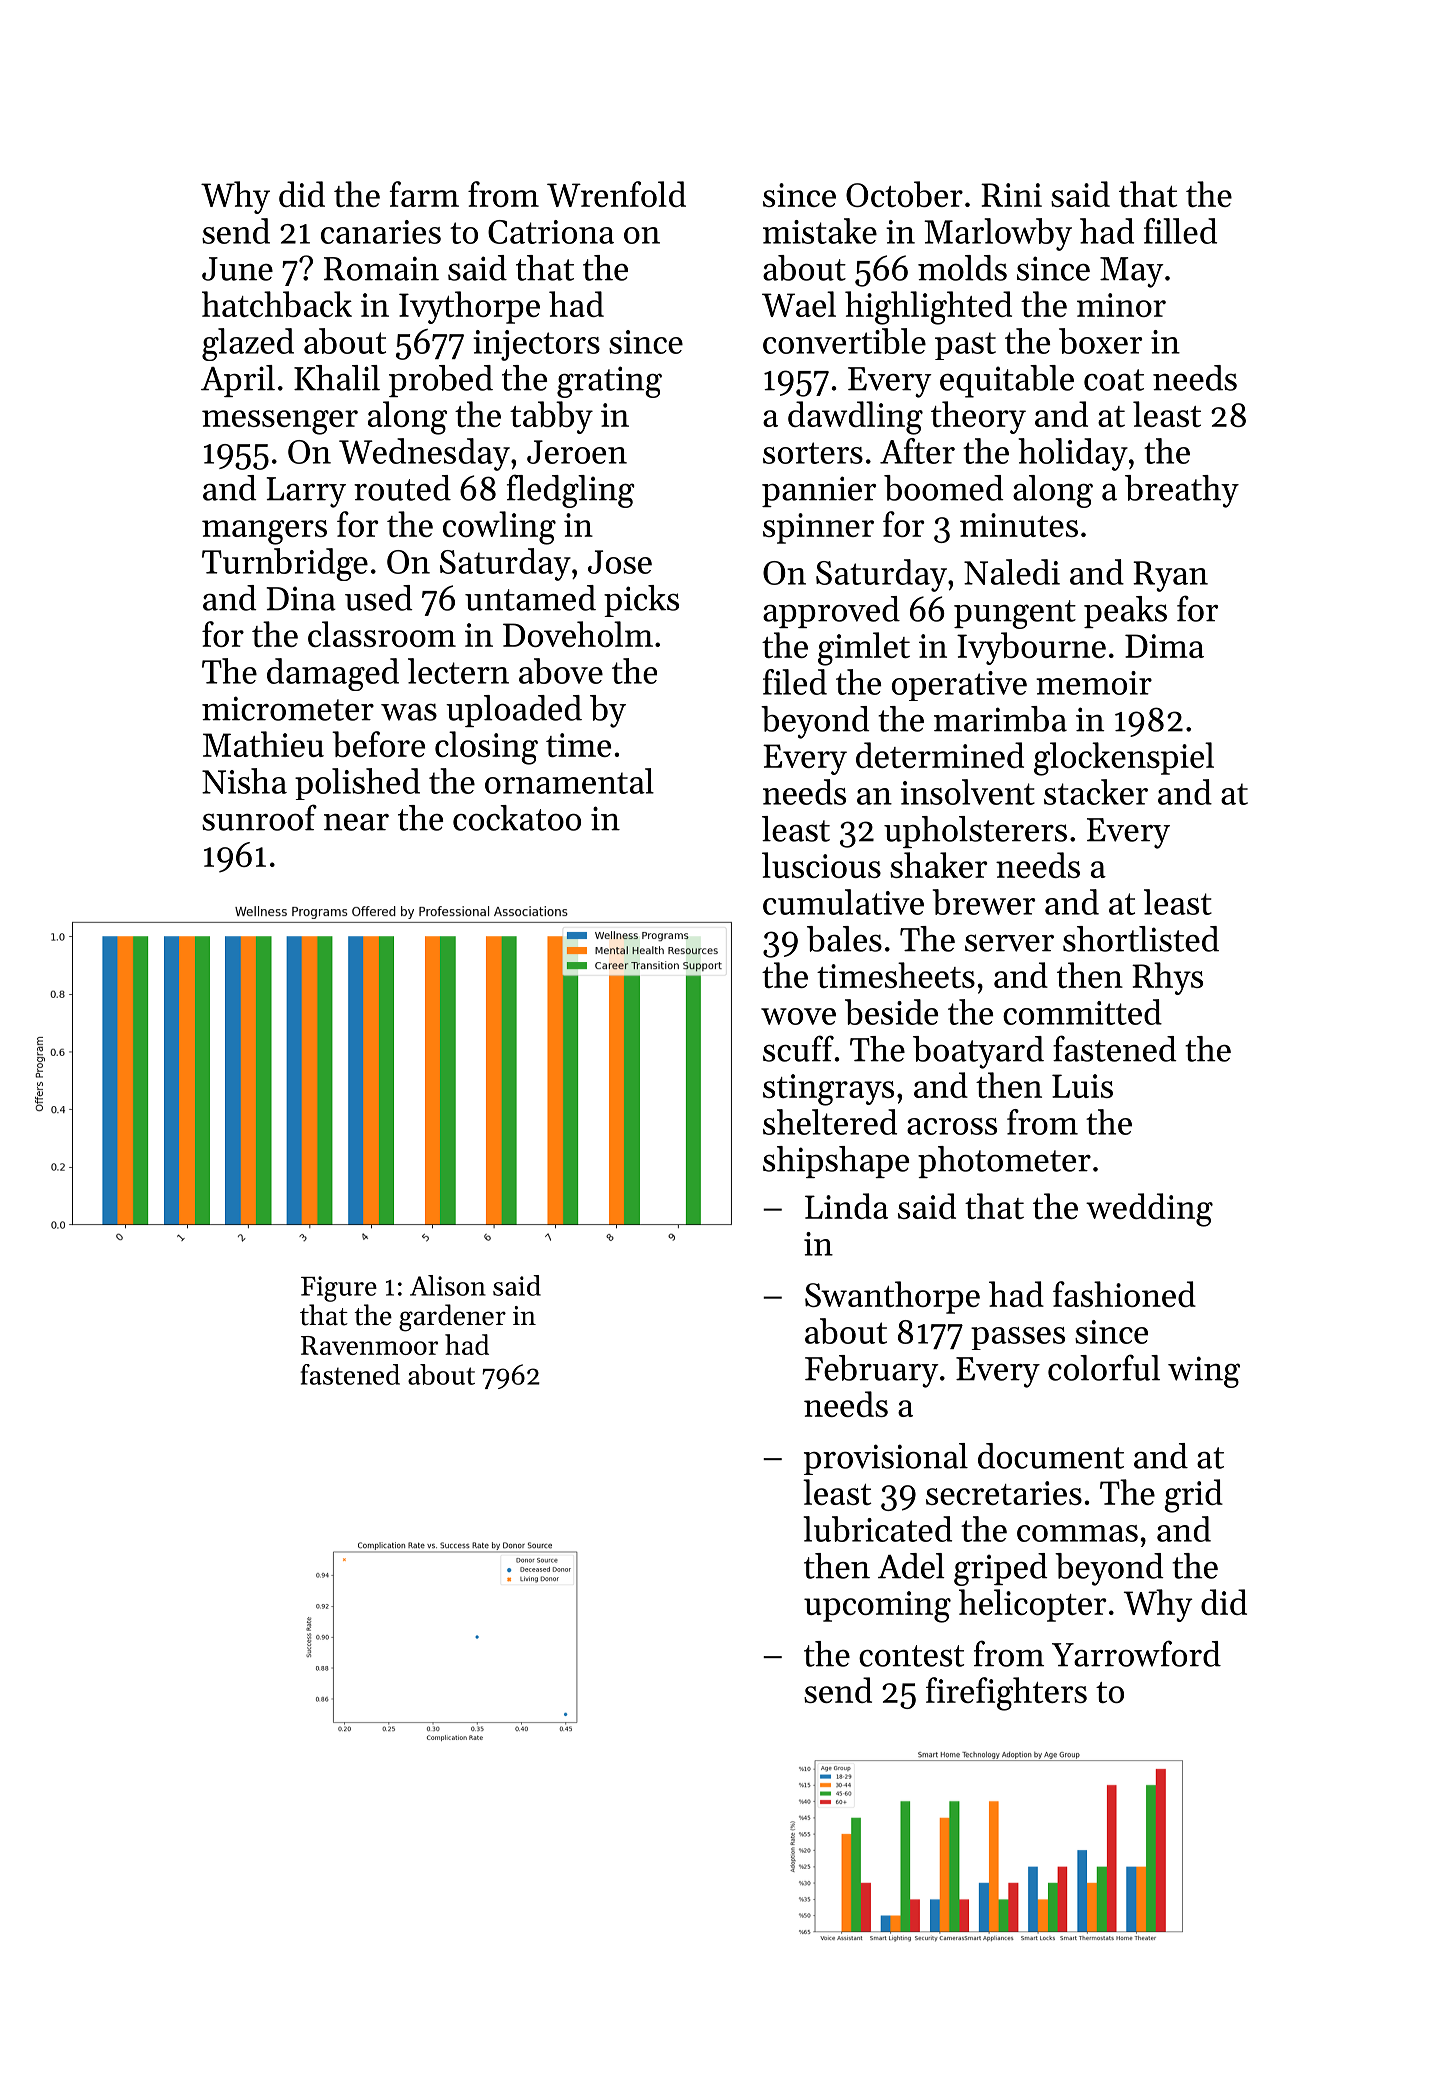 Image resolution: width=1450 pixels, height=2100 pixels. Describe the element at coordinates (831, 612) in the screenshot. I see `approved` at that location.
